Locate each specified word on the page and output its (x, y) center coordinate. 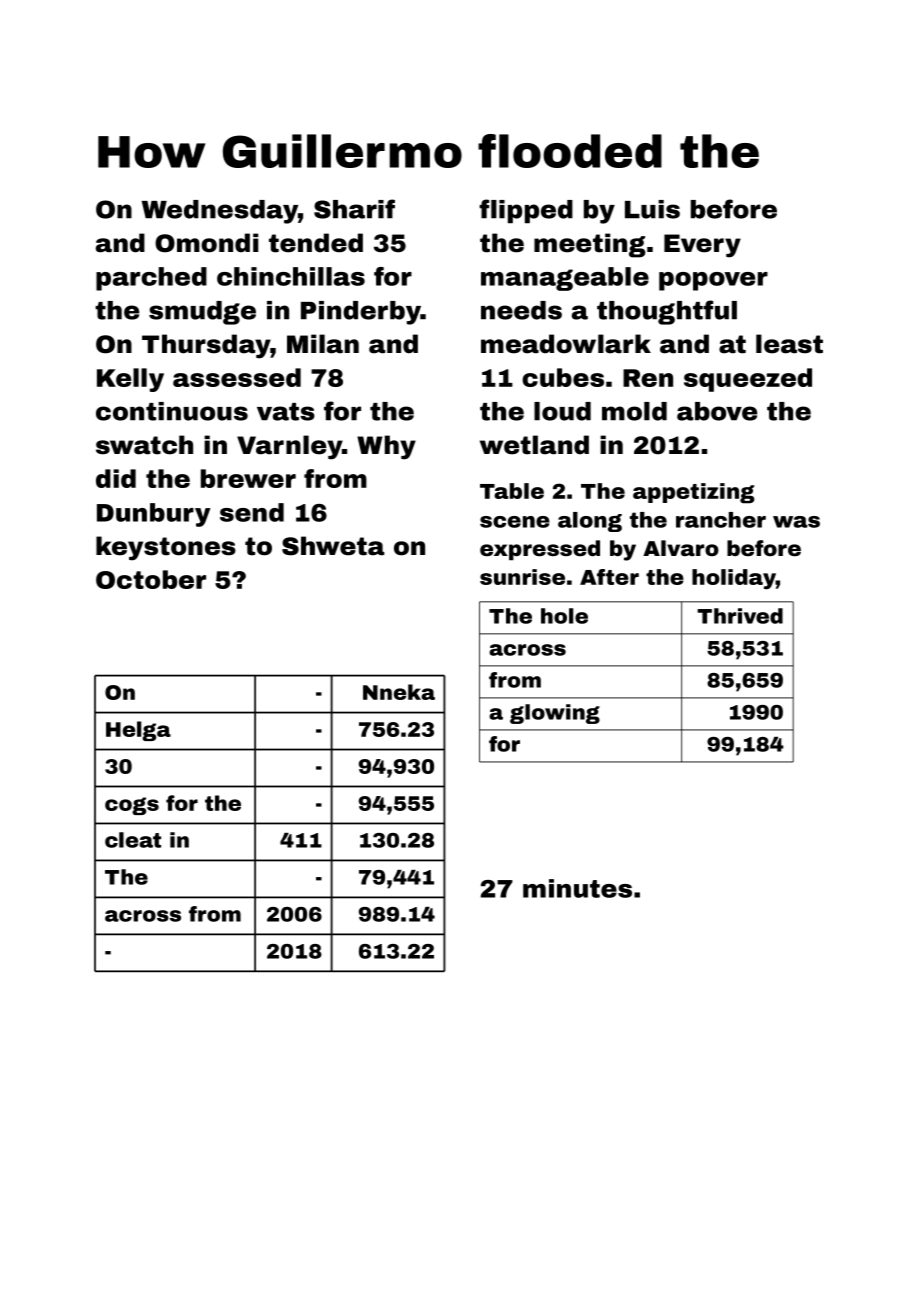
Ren (648, 378)
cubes (563, 377)
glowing (555, 714)
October (151, 579)
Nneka (399, 692)
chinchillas (291, 276)
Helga (138, 731)
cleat (133, 840)
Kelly (130, 380)
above (717, 411)
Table (512, 491)
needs (521, 310)
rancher (721, 520)
